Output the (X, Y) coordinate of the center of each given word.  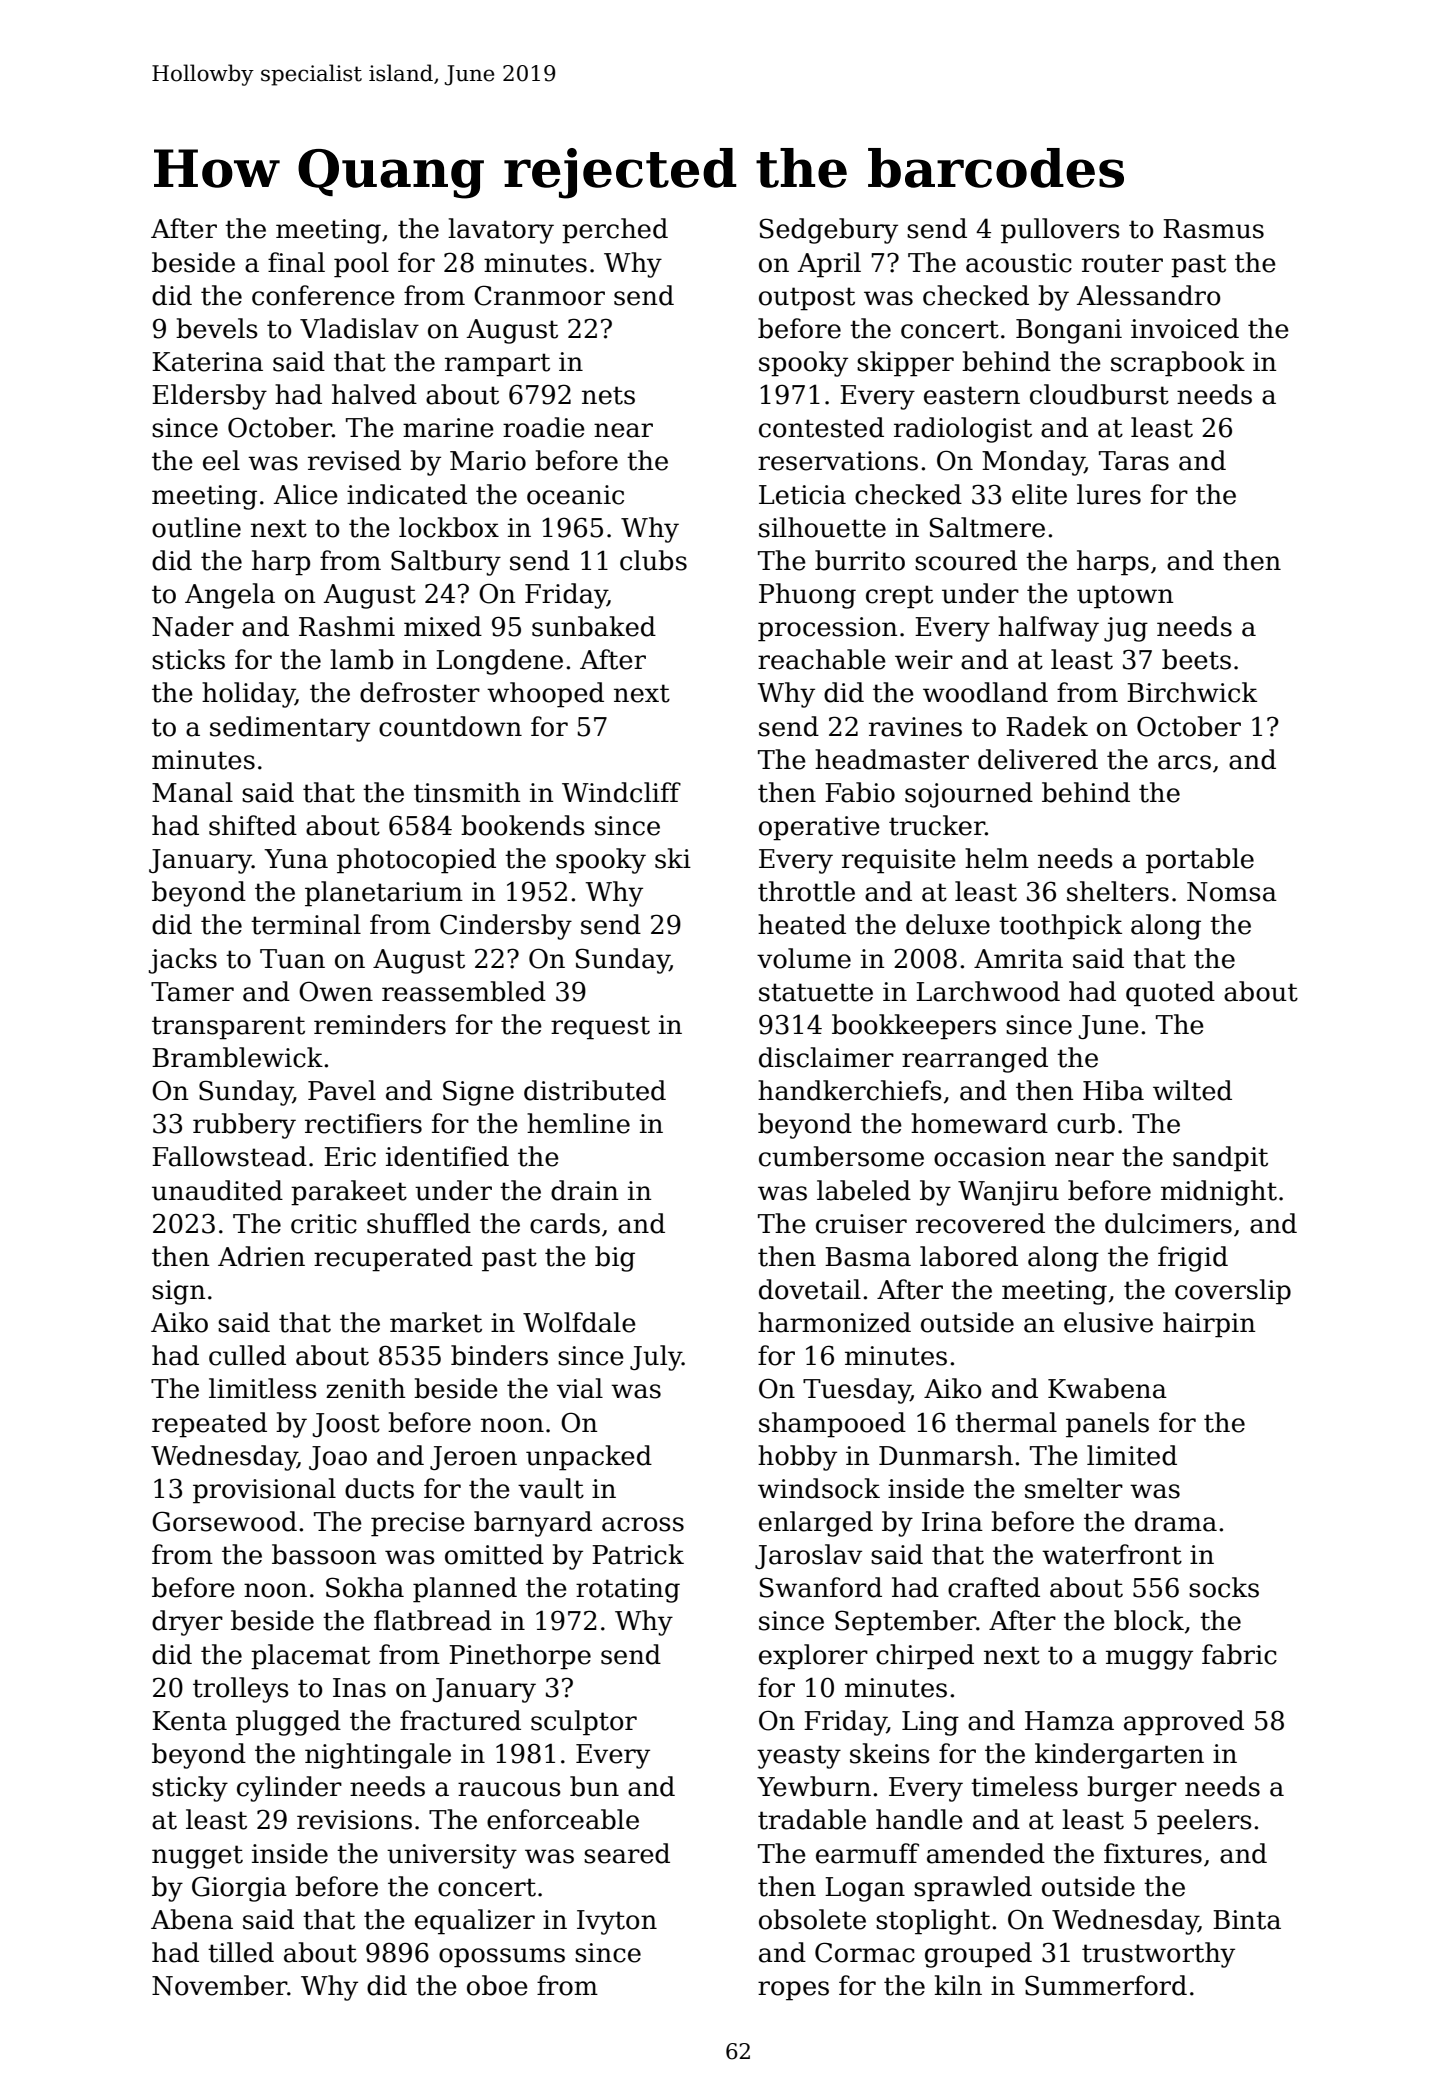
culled (247, 1355)
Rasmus (1213, 229)
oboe (497, 1985)
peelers (1204, 1822)
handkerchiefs (850, 1090)
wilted (1192, 1090)
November (219, 1985)
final (296, 262)
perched (615, 231)
